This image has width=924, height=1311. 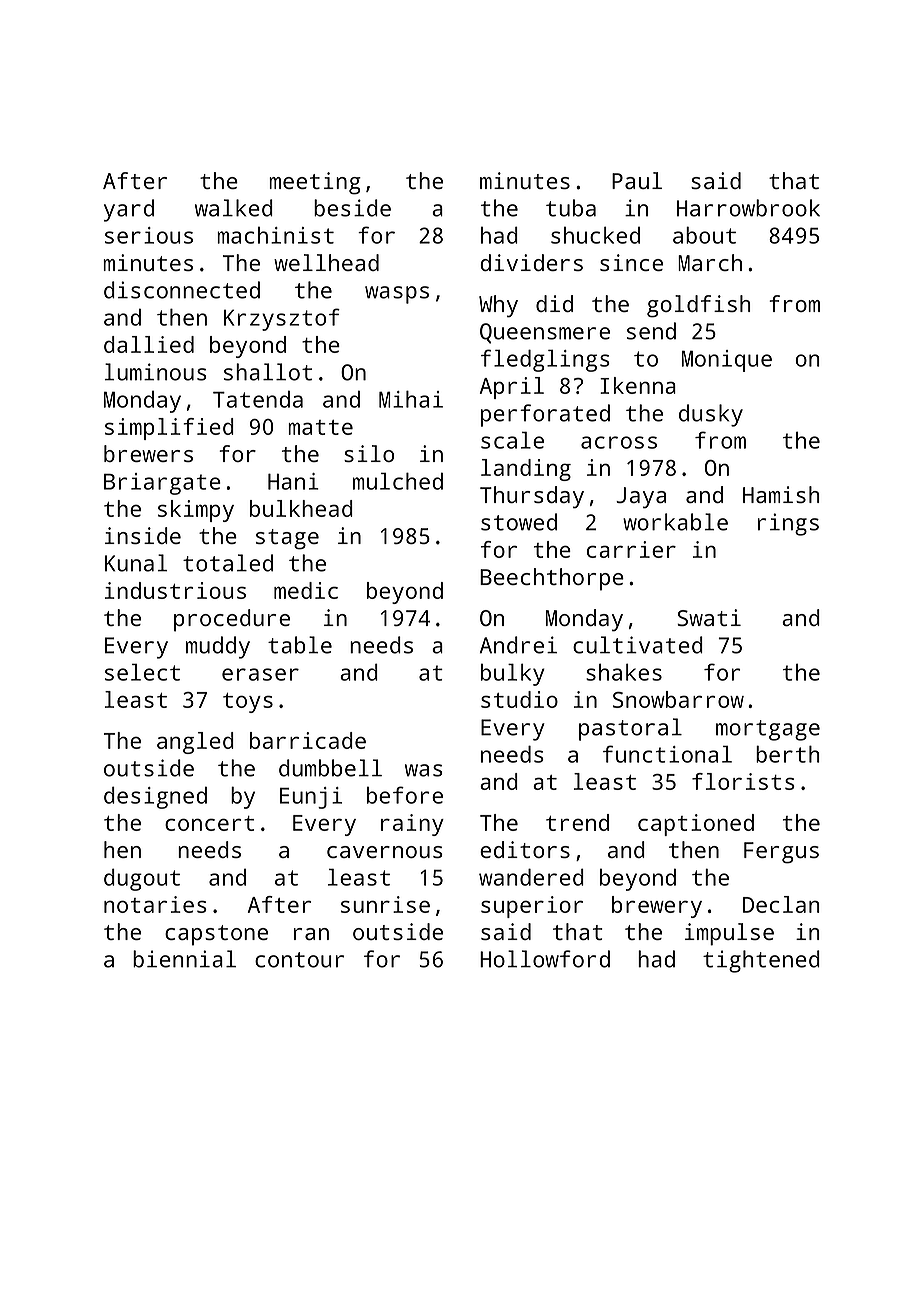 I want to click on March, so click(x=710, y=262).
